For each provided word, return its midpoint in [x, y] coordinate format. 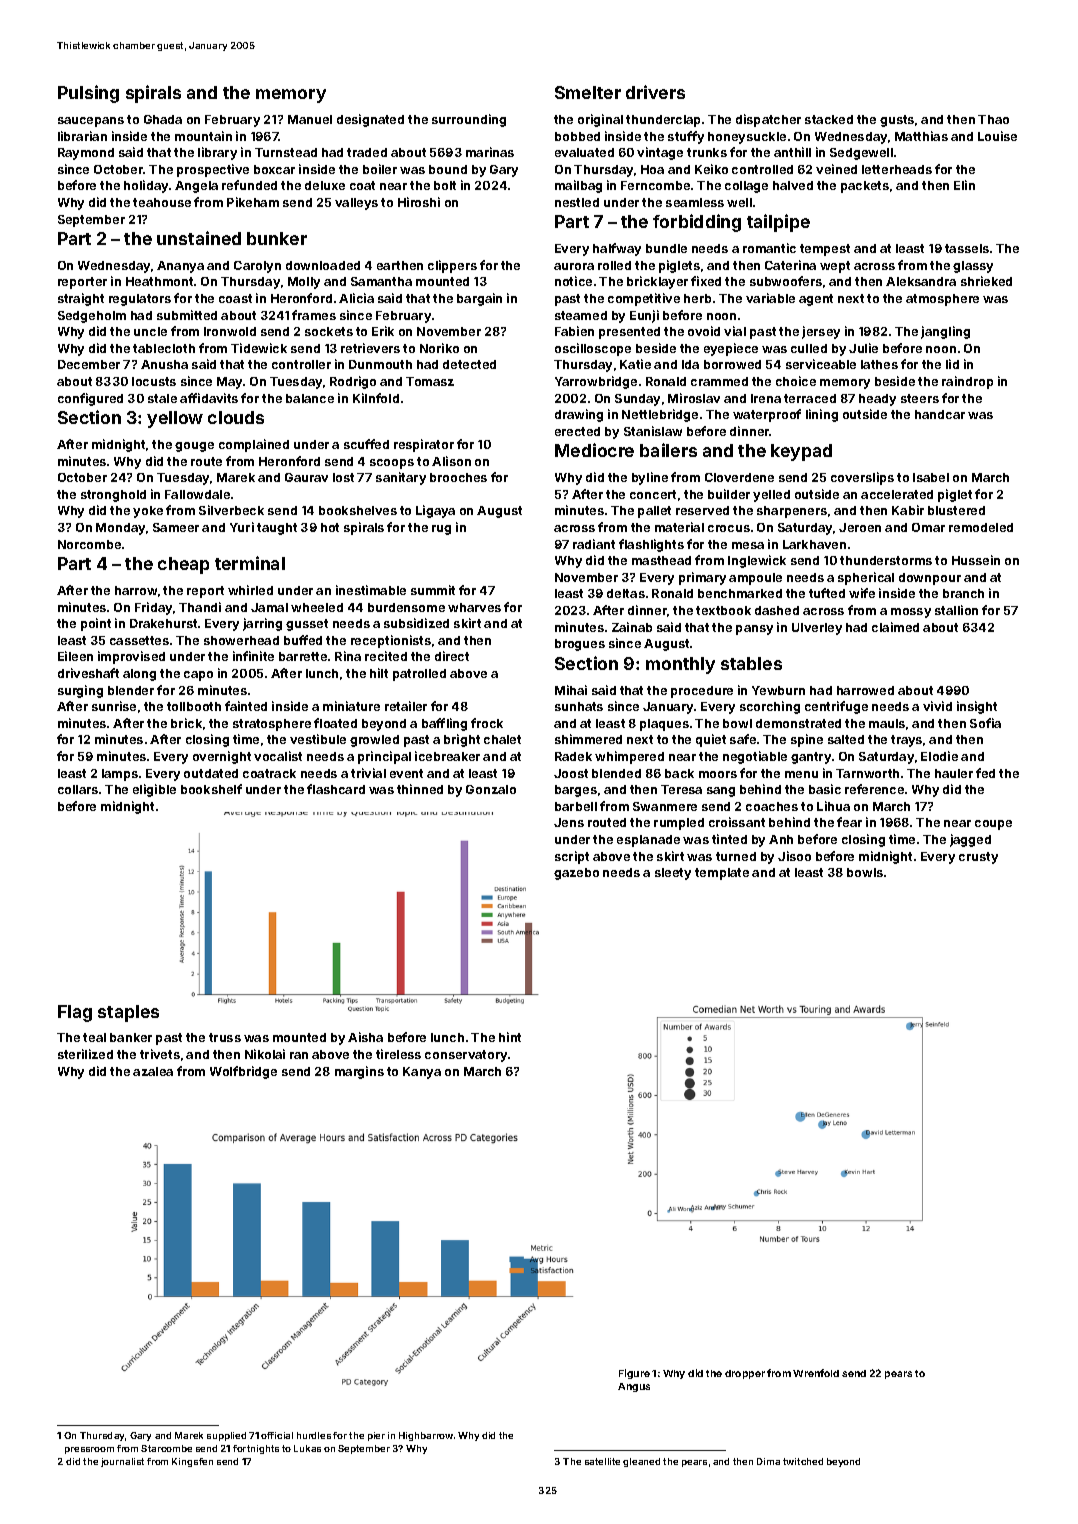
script [572, 857]
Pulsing [88, 94]
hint [510, 1037]
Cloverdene [739, 477]
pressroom [89, 1450]
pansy [754, 630]
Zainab [632, 627]
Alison [451, 461]
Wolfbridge [243, 1072]
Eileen [75, 656]
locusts [154, 381]
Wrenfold [816, 1373]
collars [78, 789]
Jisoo [794, 856]
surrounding [469, 120]
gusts [897, 121]
